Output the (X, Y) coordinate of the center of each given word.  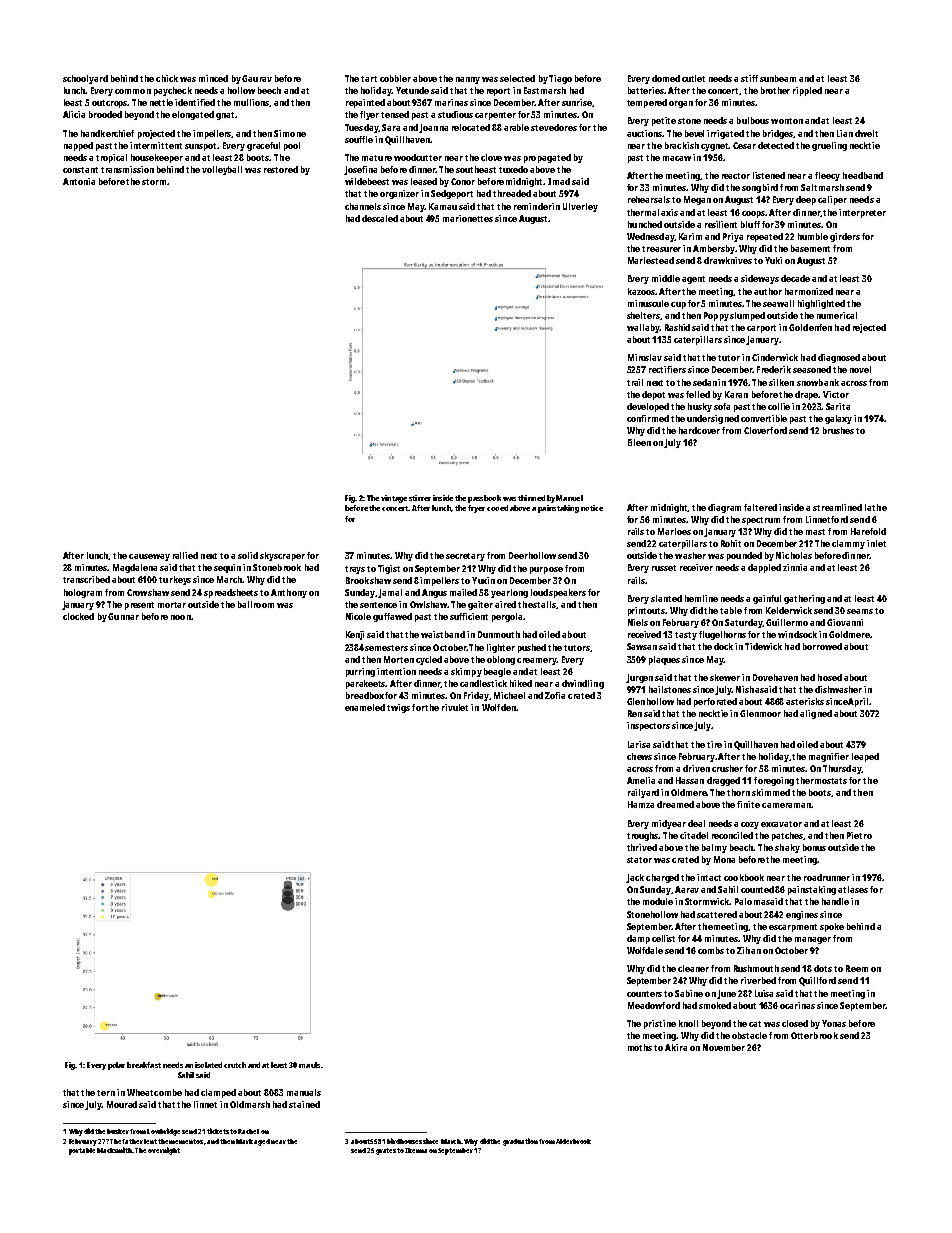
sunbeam (778, 78)
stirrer (420, 498)
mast (815, 532)
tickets (218, 1131)
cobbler (395, 78)
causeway (149, 557)
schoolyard (85, 79)
